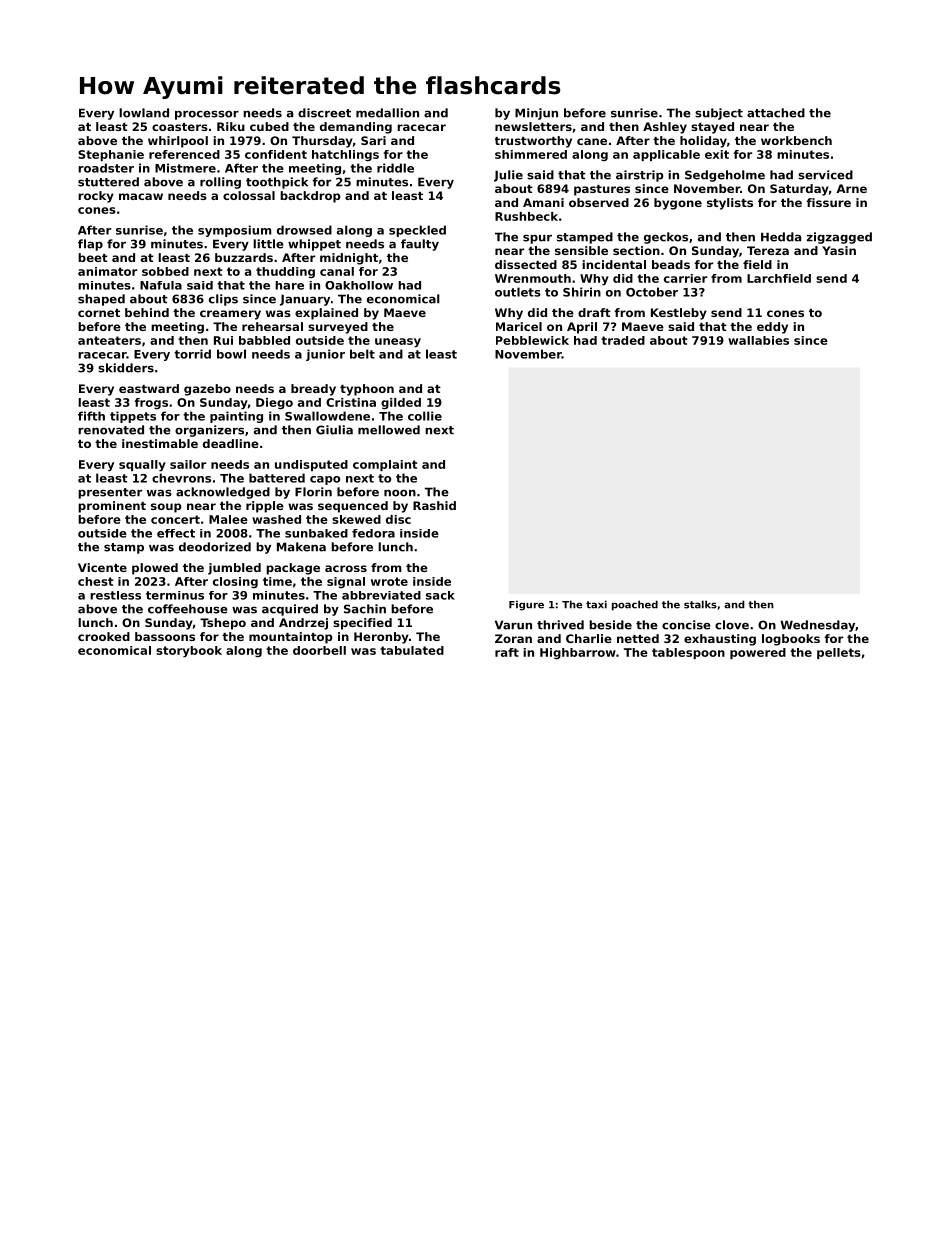  What do you see at coordinates (700, 604) in the screenshot?
I see `stalks` at bounding box center [700, 604].
